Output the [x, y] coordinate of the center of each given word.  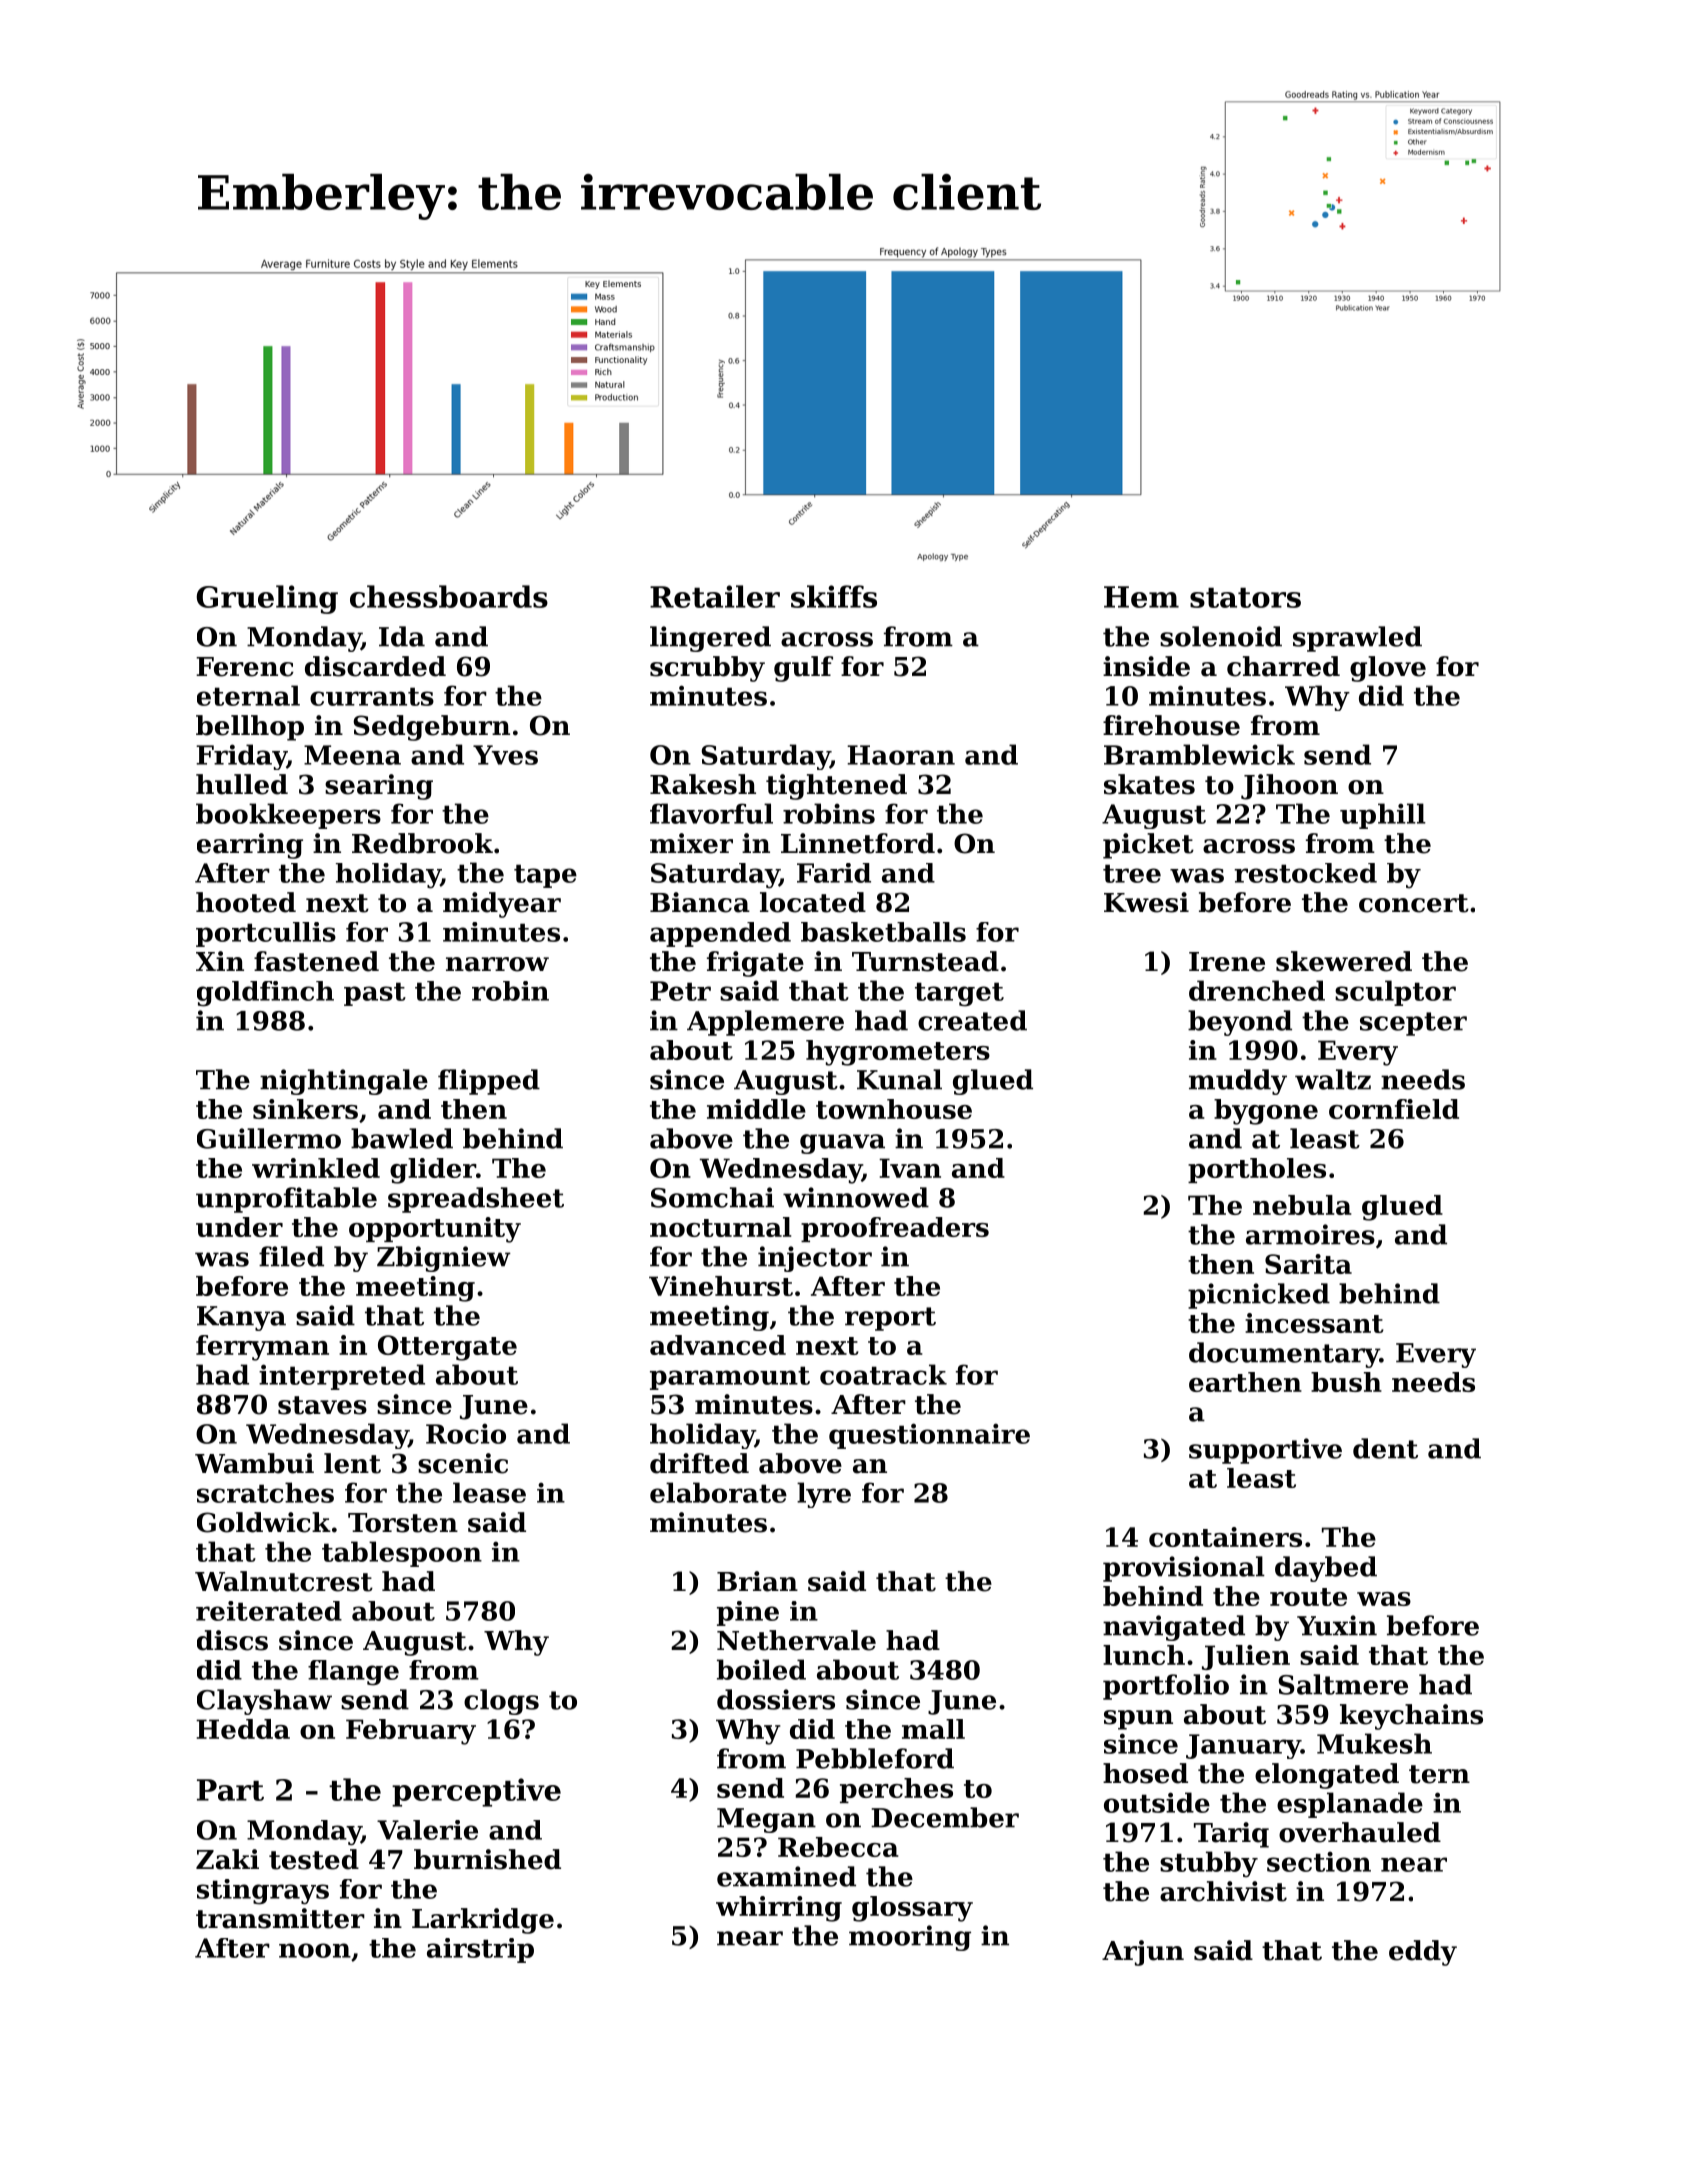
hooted [246, 902]
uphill [1383, 816]
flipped [489, 1082]
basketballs [883, 932]
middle [756, 1109]
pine [748, 1613]
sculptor [1395, 993]
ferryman [262, 1348]
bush [1346, 1382]
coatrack [883, 1374]
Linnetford [858, 843]
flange [353, 1673]
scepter [1413, 1024]
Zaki [227, 1859]
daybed [1326, 1569]
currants [372, 696]
